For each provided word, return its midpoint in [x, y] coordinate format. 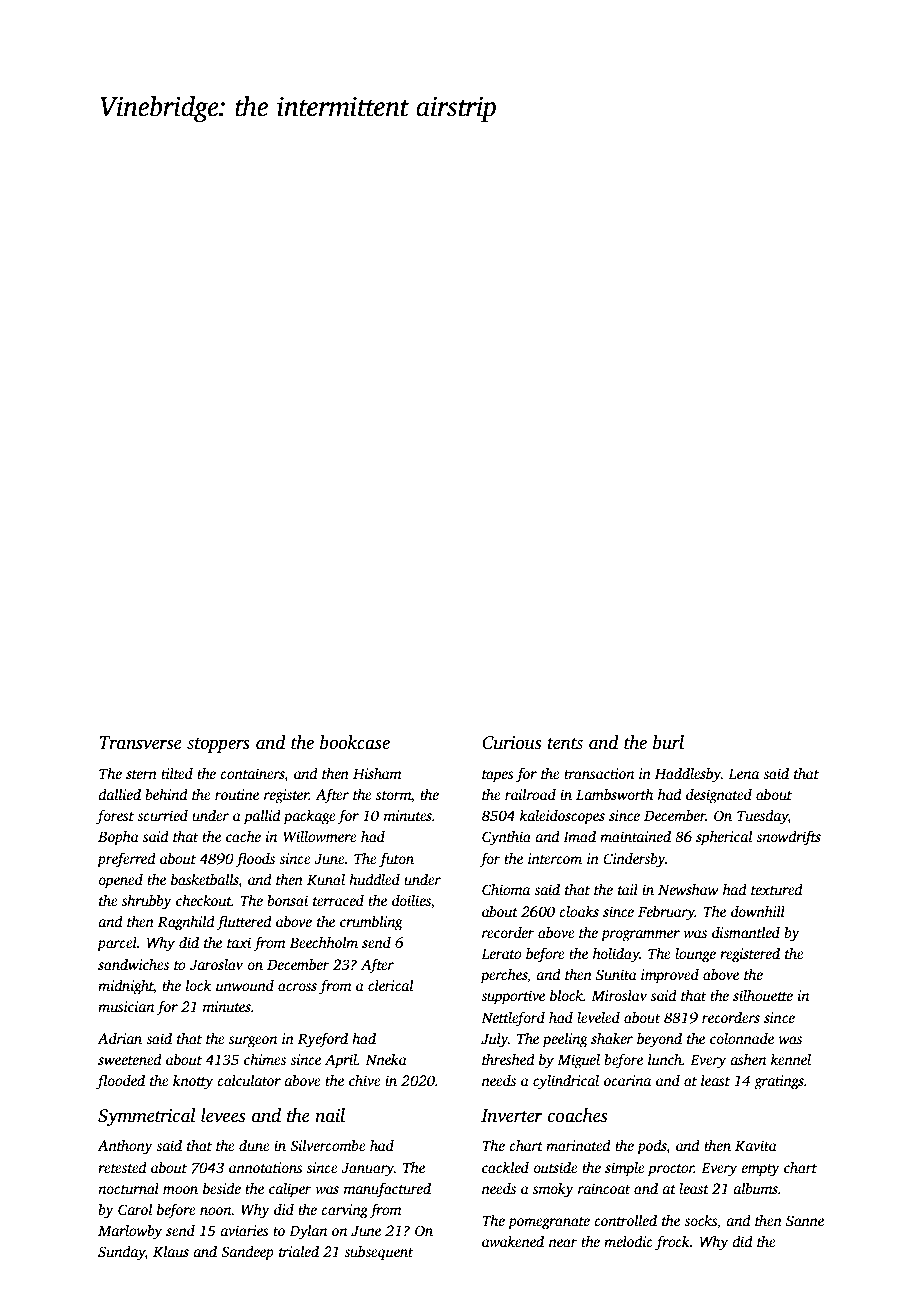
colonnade [742, 1038]
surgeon [253, 1042]
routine [237, 794]
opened [120, 881]
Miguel [578, 1061]
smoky [553, 1190]
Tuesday [762, 817]
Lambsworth [614, 794]
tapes [498, 776]
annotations [266, 1167]
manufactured [387, 1190]
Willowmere [320, 836]
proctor [671, 1170]
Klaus [171, 1251]
